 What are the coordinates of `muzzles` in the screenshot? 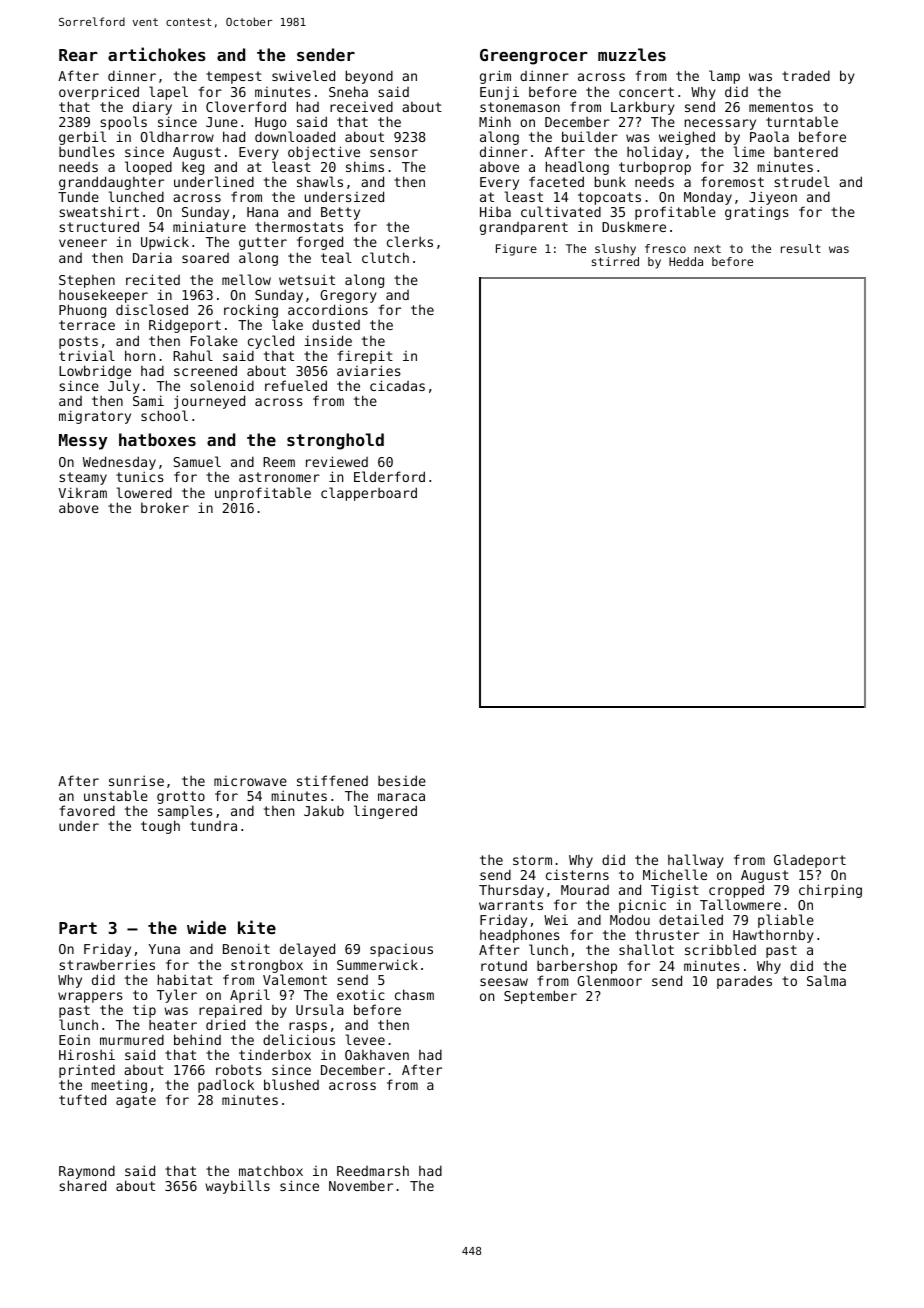 It's located at (632, 54).
